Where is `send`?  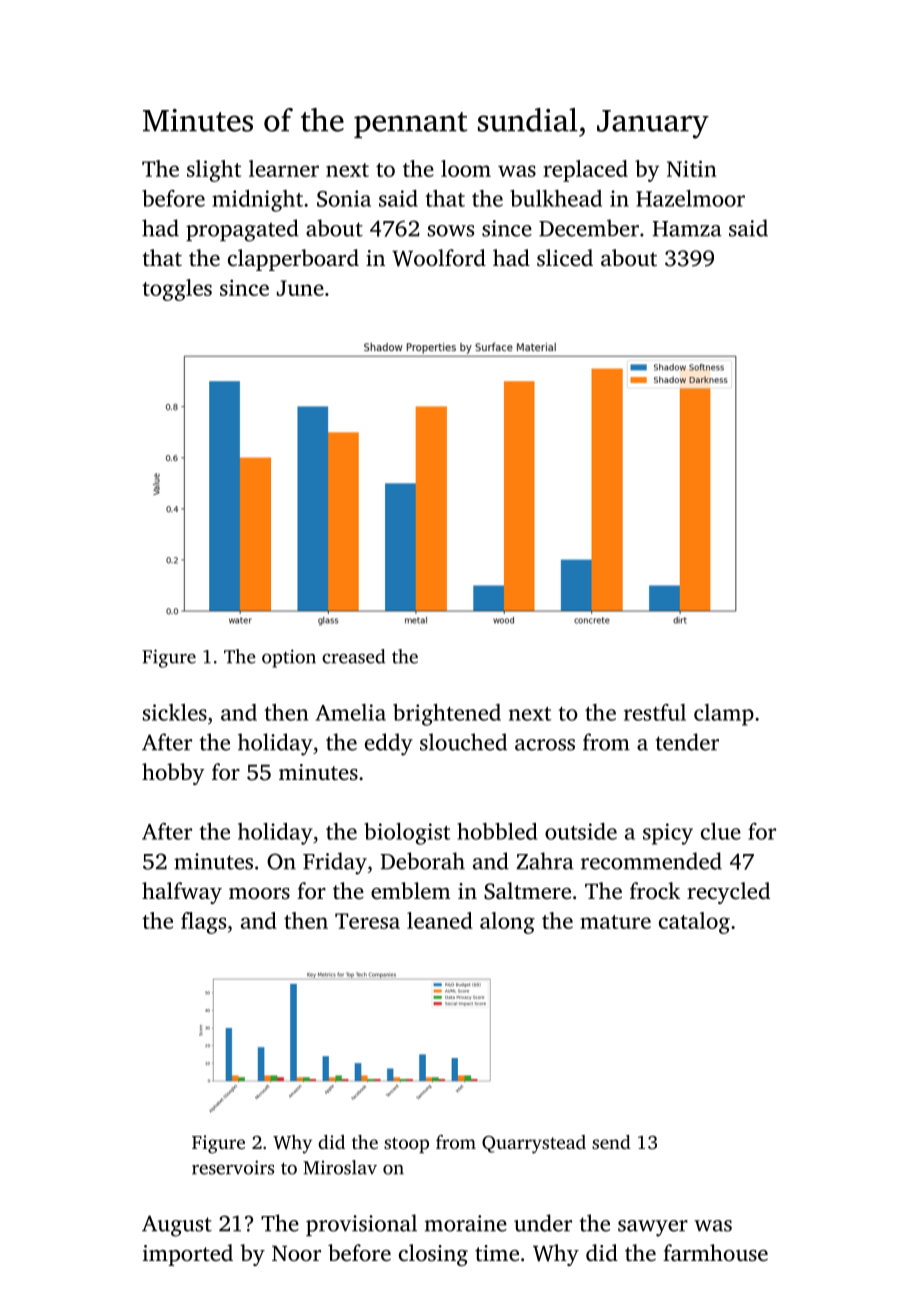
send is located at coordinates (611, 1142).
